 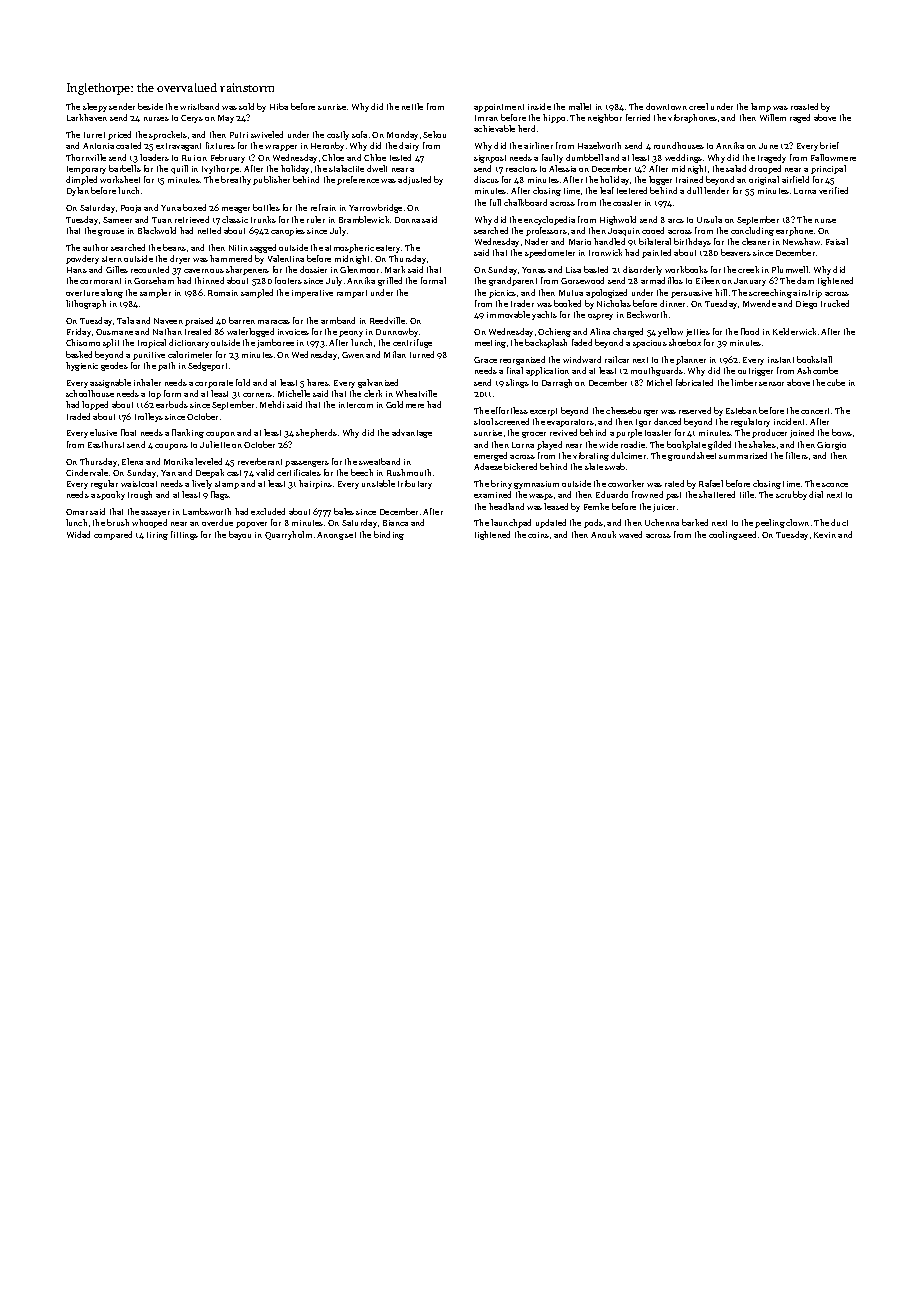 I want to click on lithograph, so click(x=86, y=304).
